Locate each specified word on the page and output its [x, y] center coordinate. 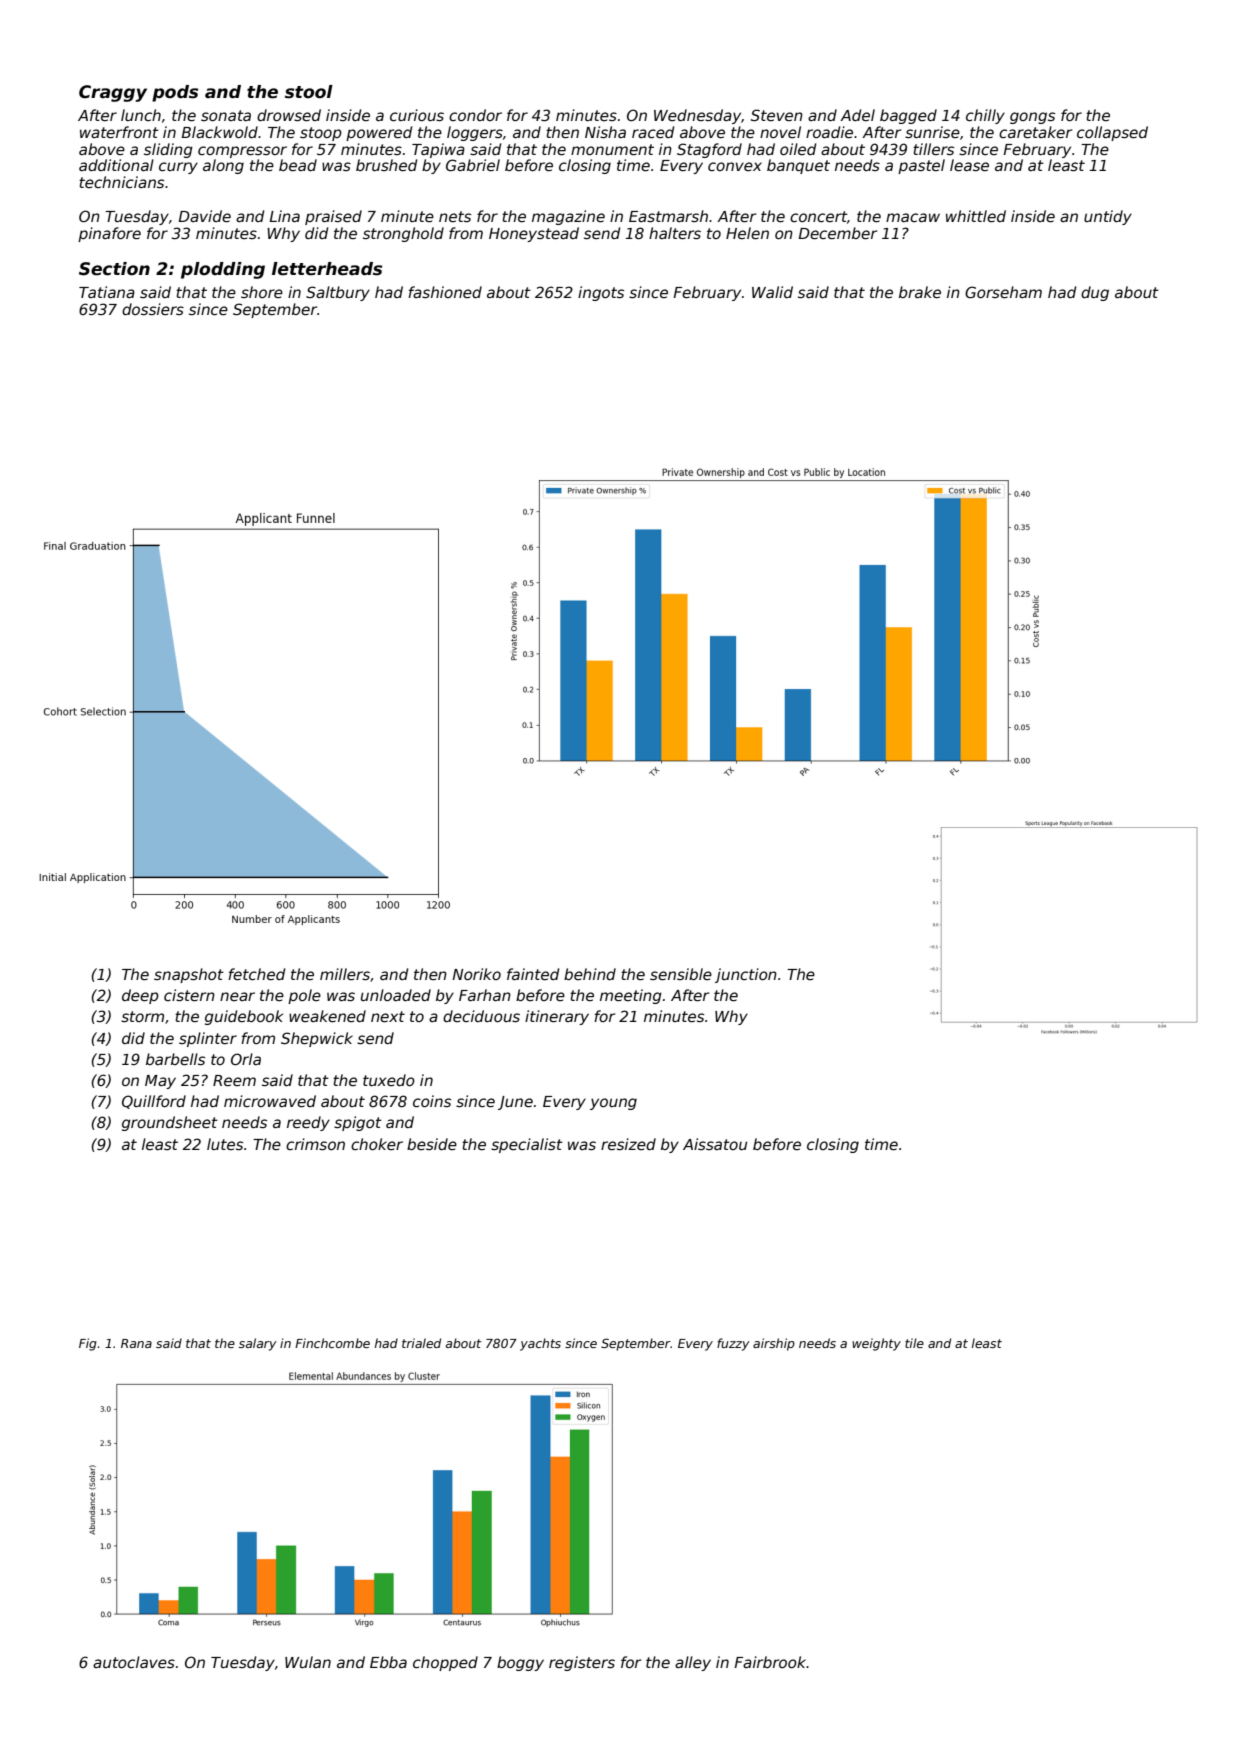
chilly [985, 116]
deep [140, 996]
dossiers [153, 309]
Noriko [476, 974]
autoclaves [134, 1662]
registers [582, 1663]
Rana [136, 1343]
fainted [533, 974]
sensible [681, 974]
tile [914, 1343]
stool [309, 92]
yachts [540, 1344]
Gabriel [473, 165]
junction [746, 975]
